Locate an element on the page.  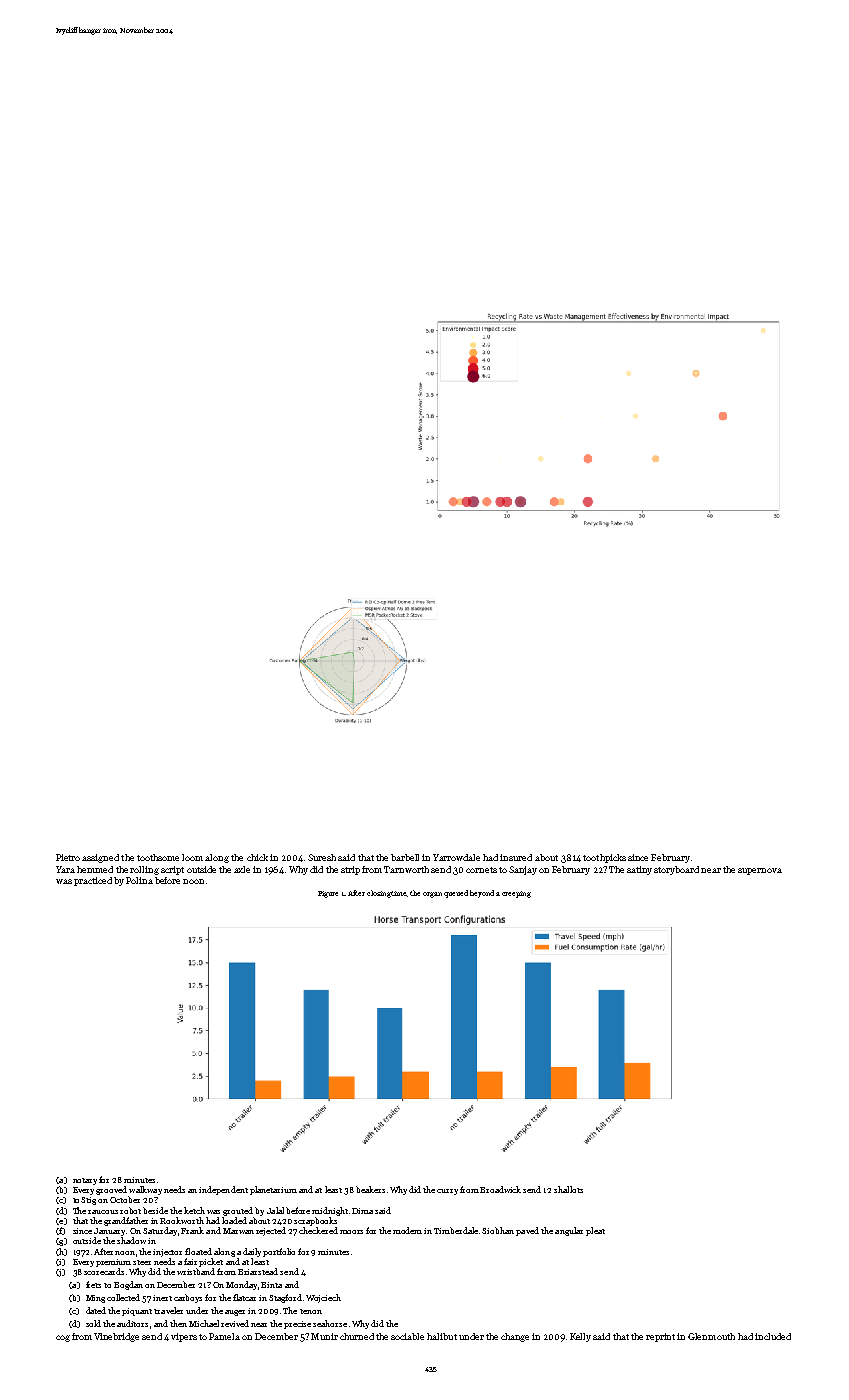
beakers is located at coordinates (370, 1189).
